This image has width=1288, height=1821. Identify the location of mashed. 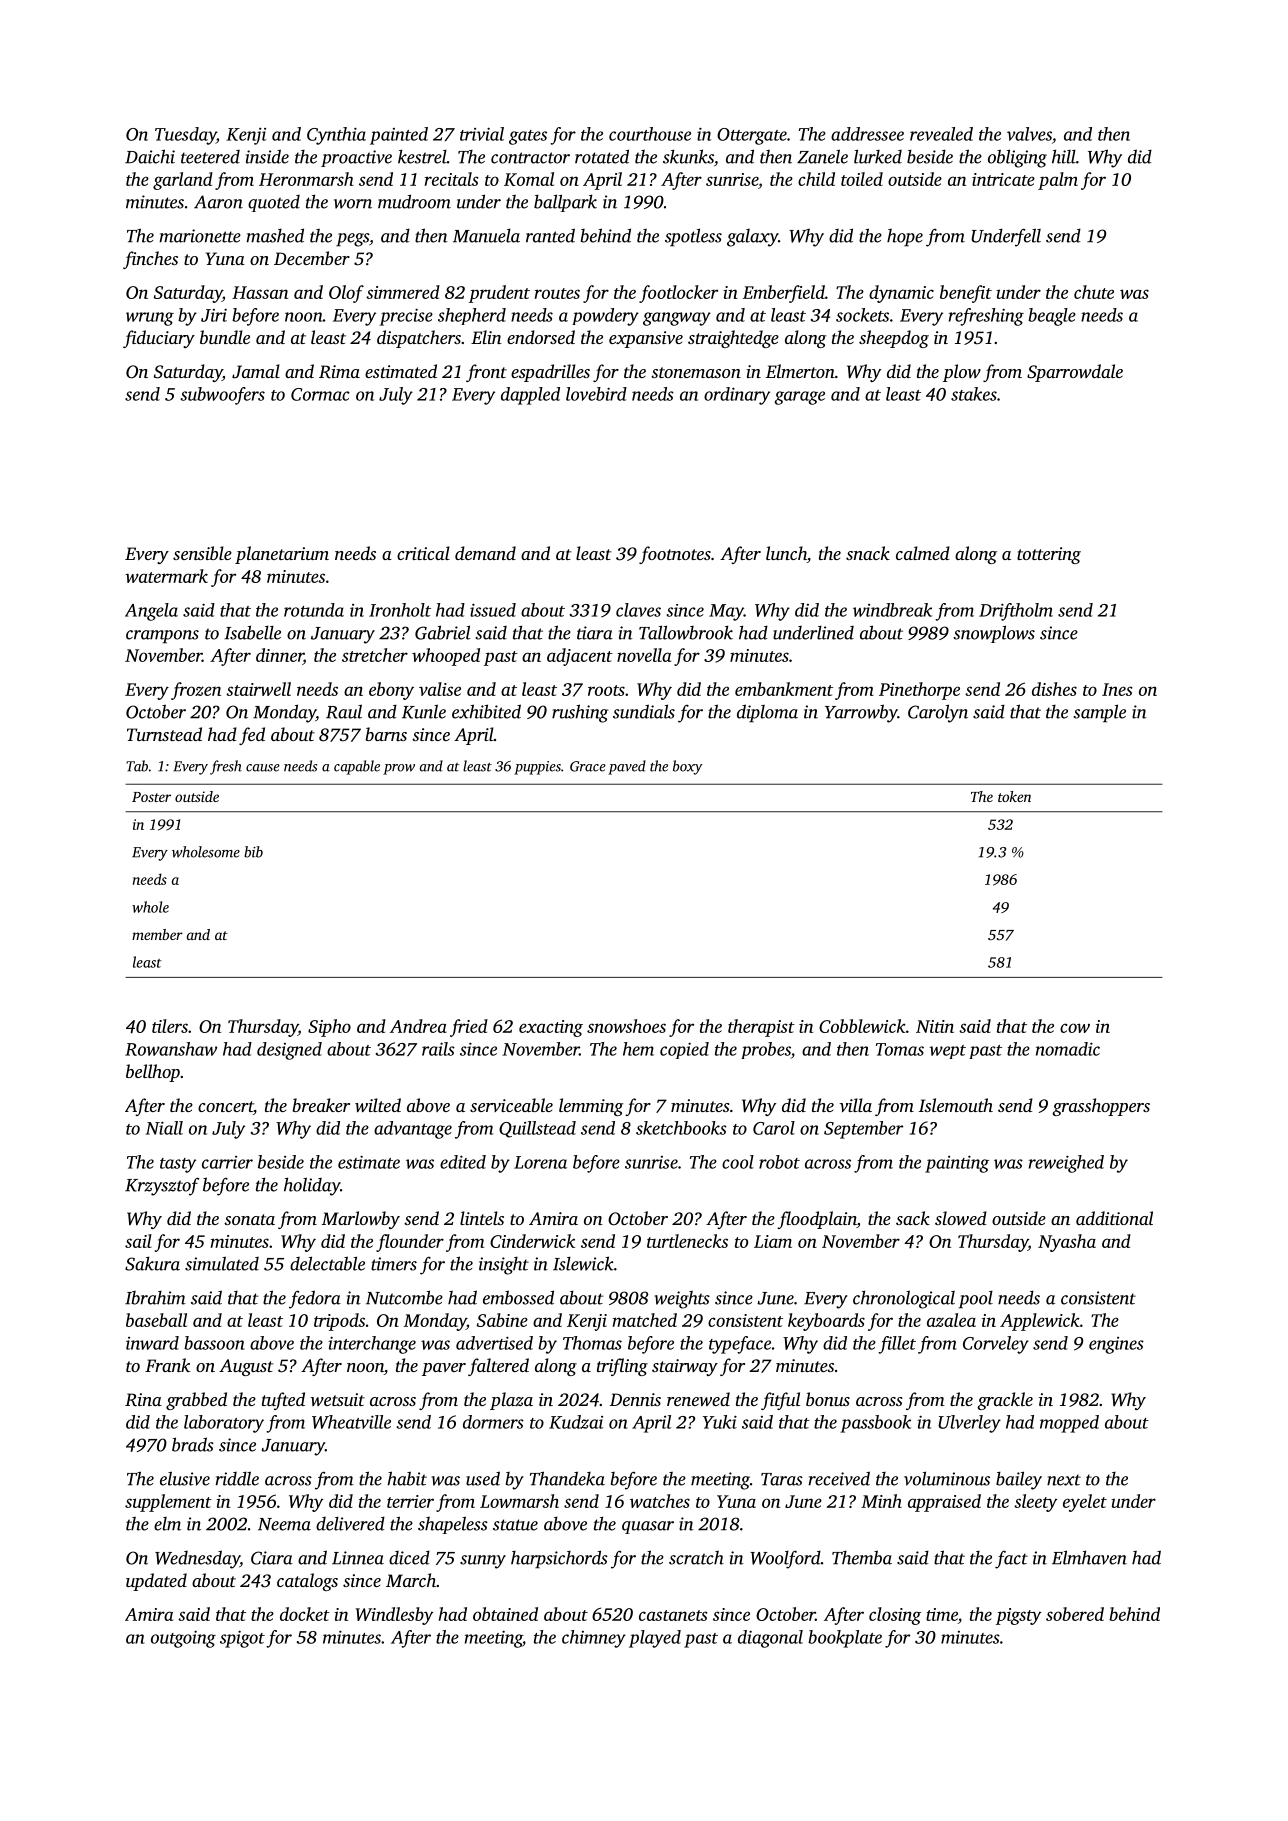
(275, 235).
